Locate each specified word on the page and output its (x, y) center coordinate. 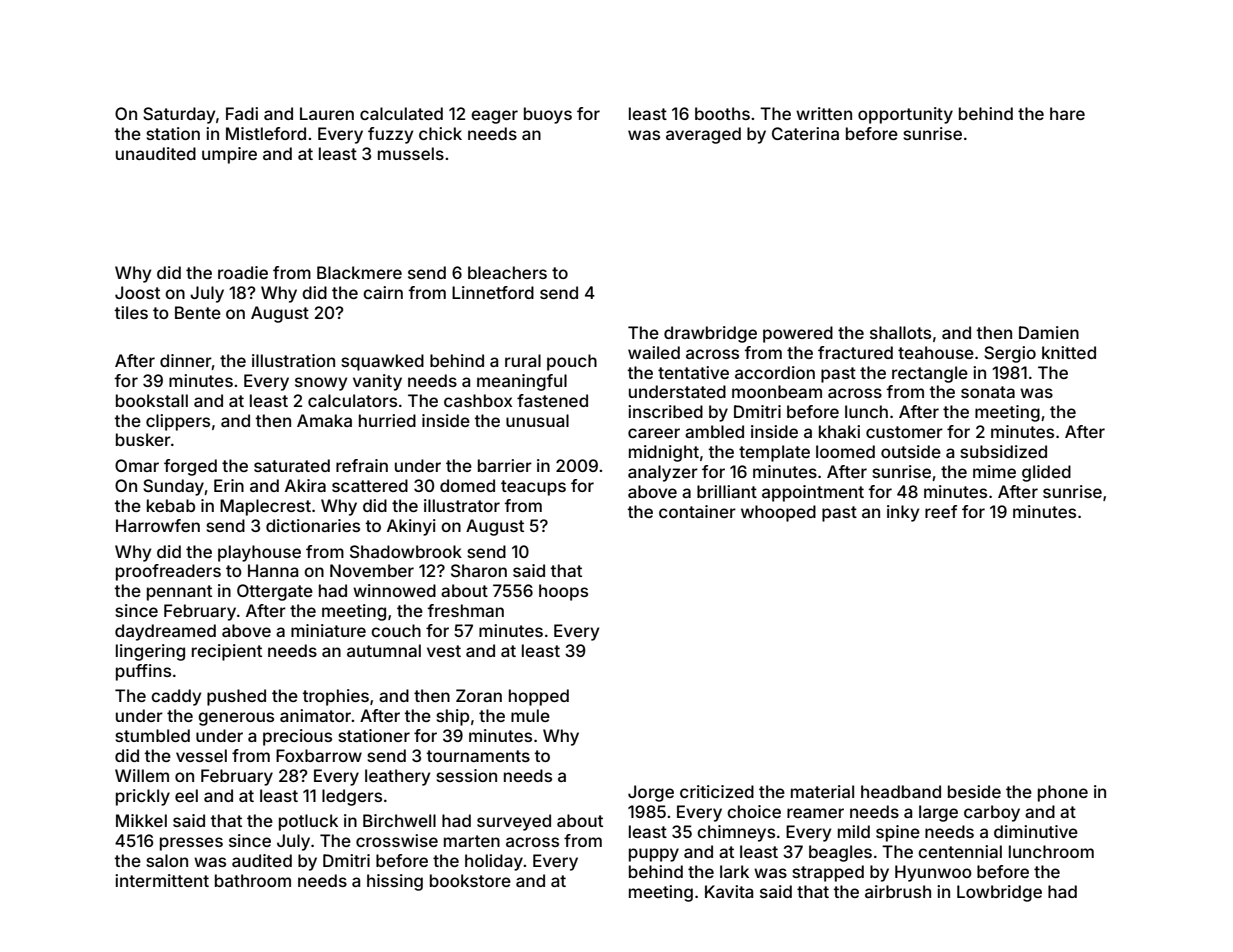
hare (1067, 113)
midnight (664, 453)
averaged (703, 135)
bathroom (253, 880)
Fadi (242, 113)
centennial (960, 851)
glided (1046, 473)
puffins (143, 672)
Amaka (324, 420)
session (466, 775)
